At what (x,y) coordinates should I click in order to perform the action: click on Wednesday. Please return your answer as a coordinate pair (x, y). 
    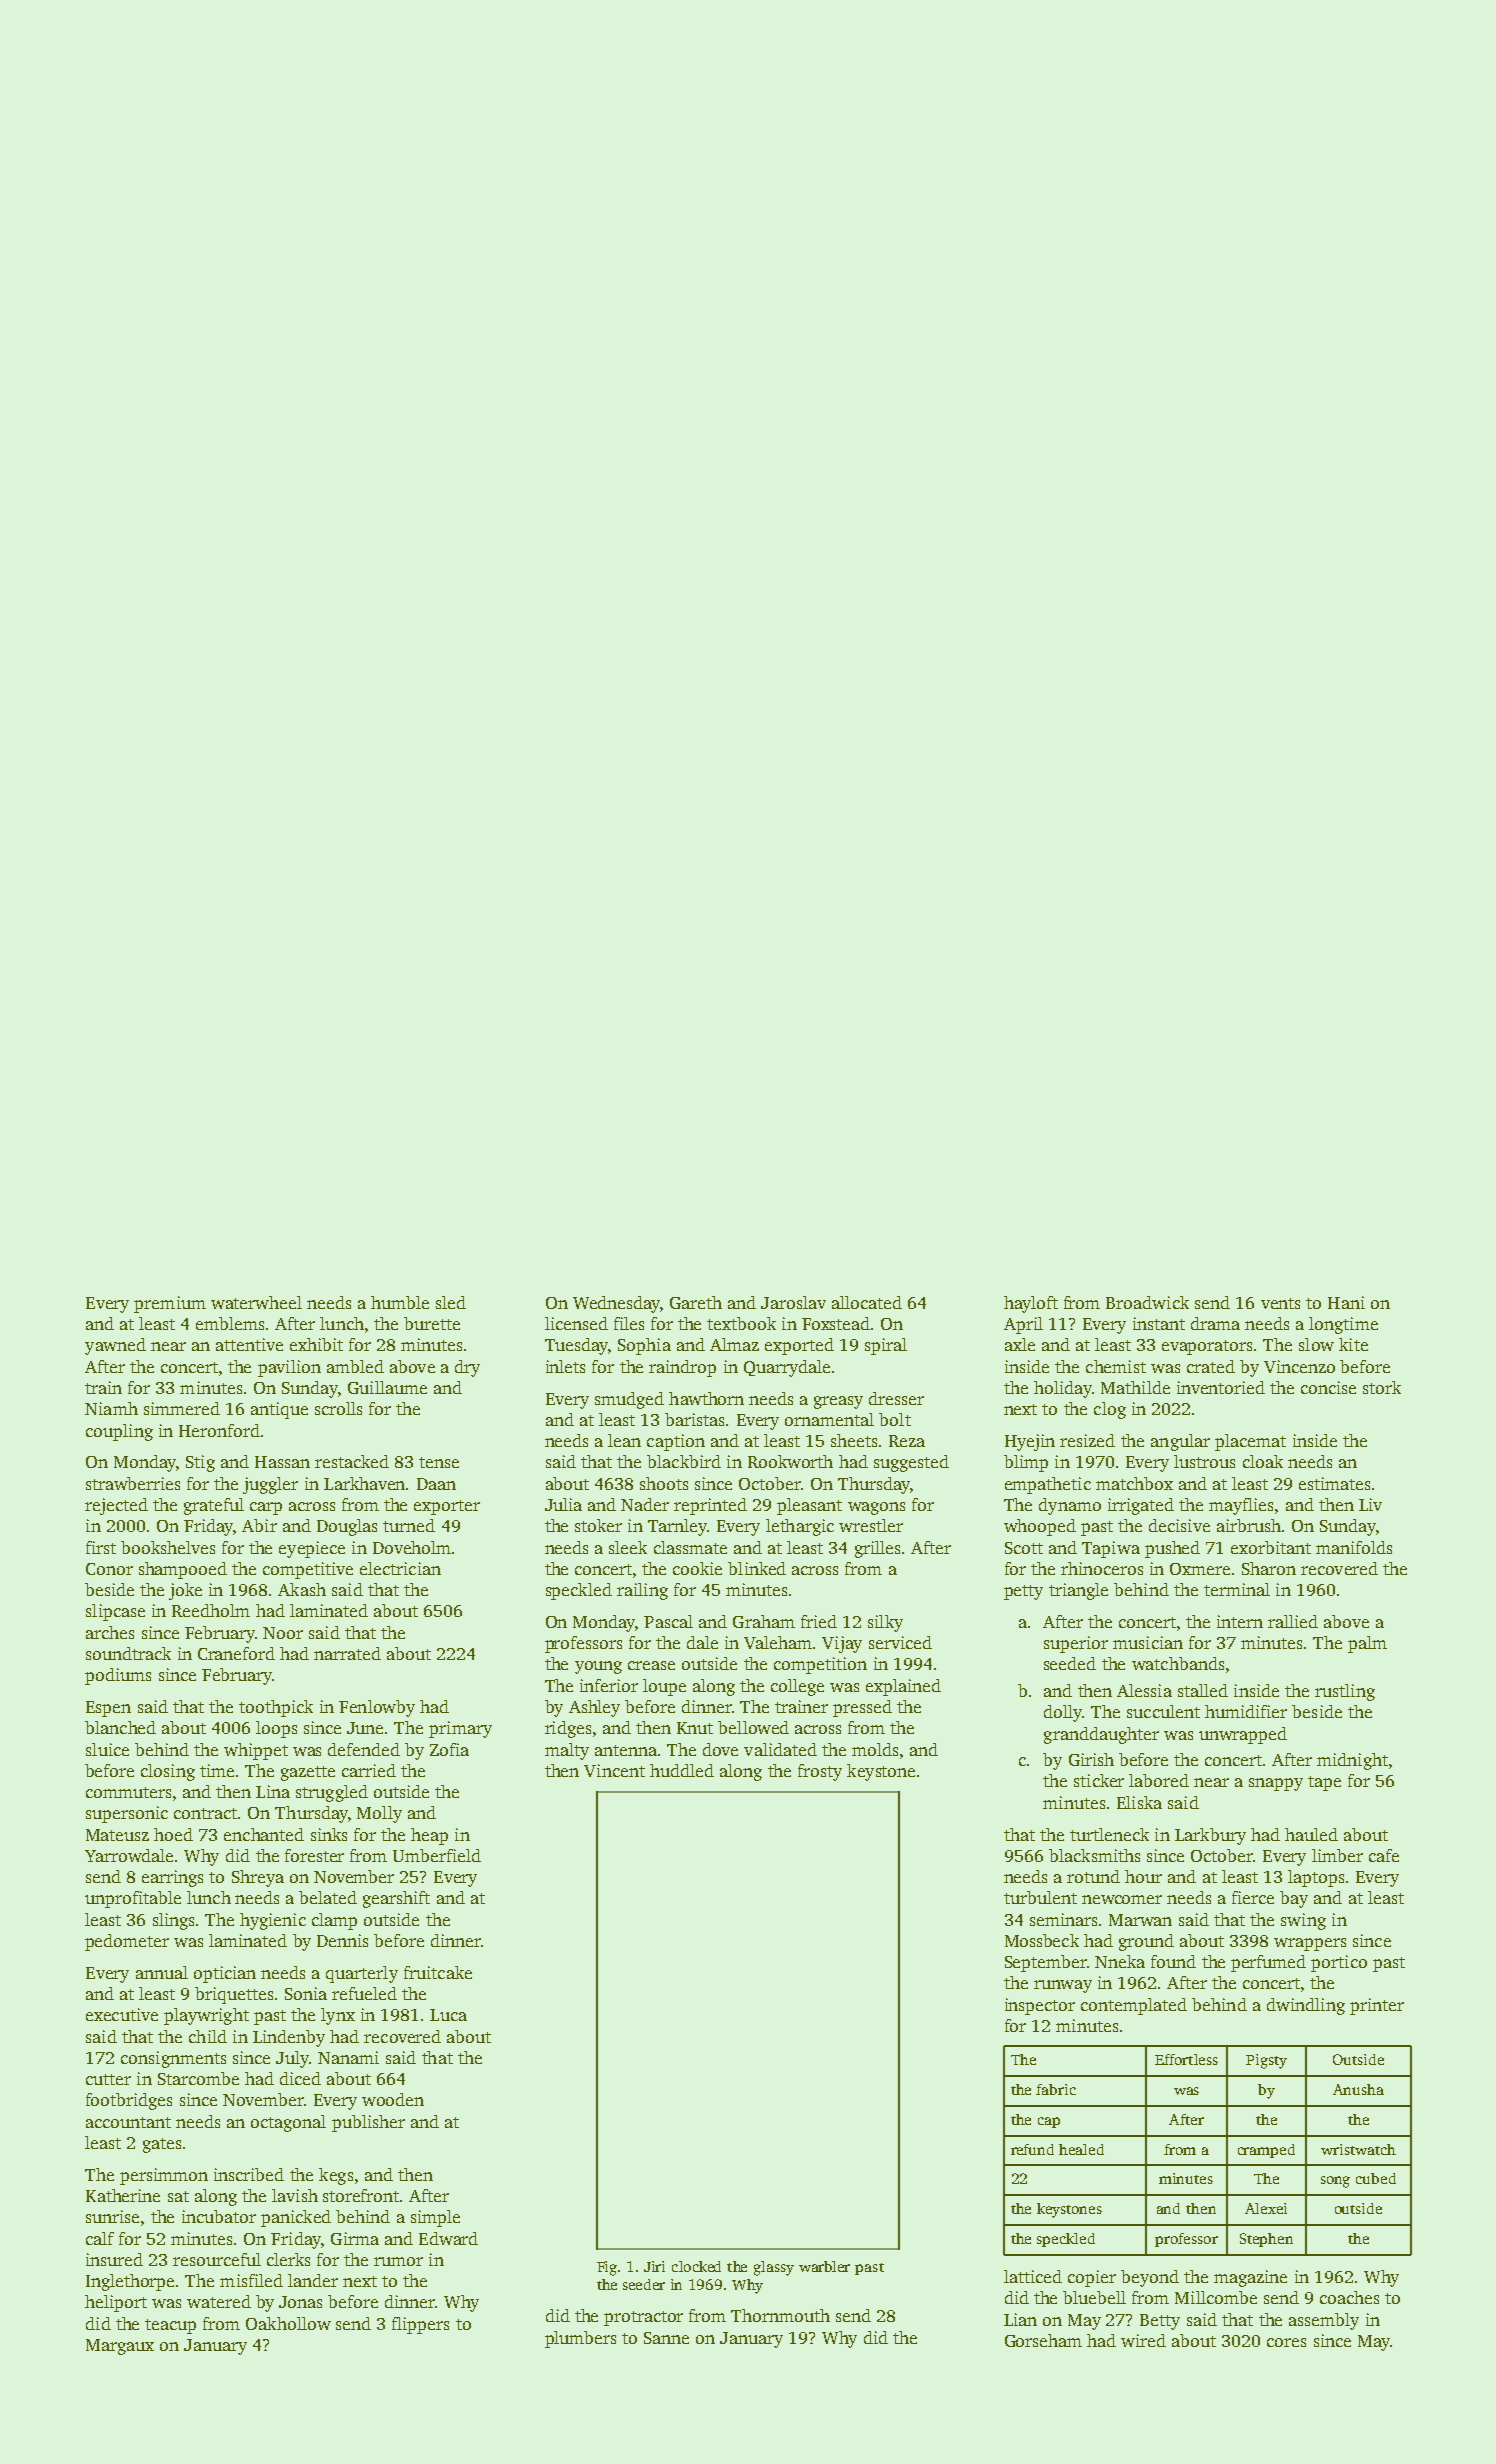
    Looking at the image, I should click on (616, 1304).
